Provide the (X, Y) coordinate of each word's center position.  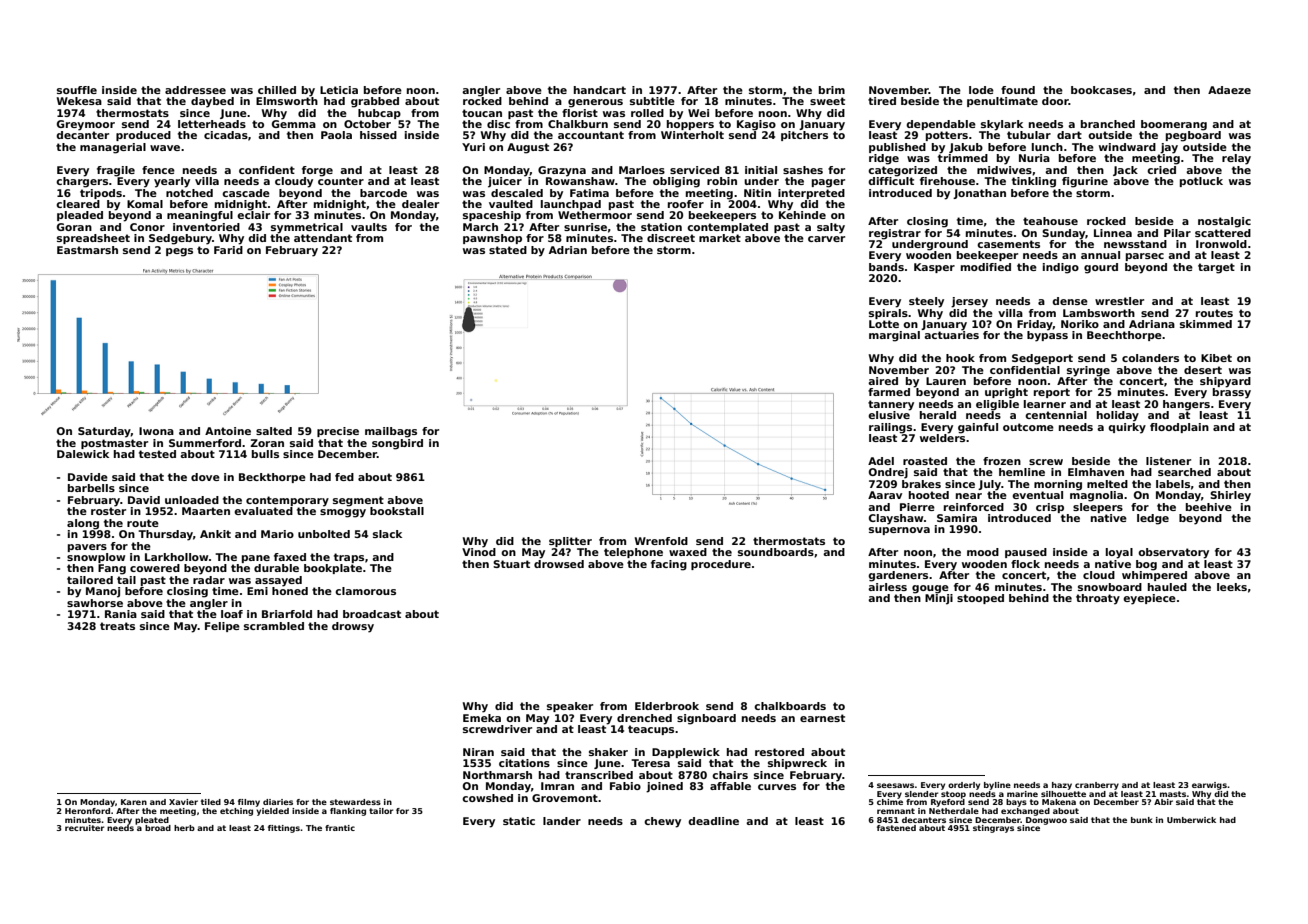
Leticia (339, 90)
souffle (77, 90)
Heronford (87, 811)
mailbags (391, 432)
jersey (969, 302)
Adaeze (1229, 90)
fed (344, 477)
